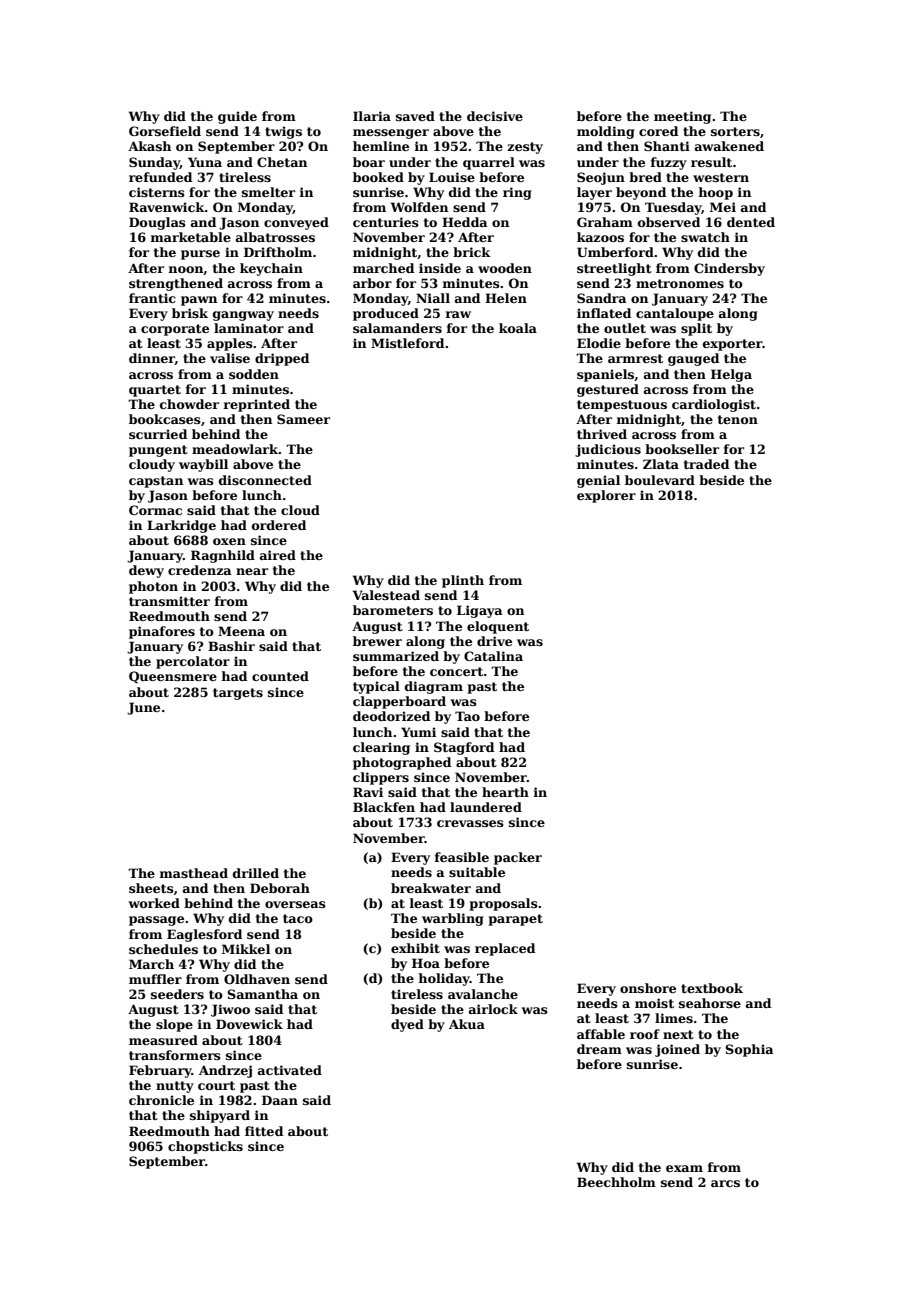 The image size is (908, 1316). I want to click on Sameer, so click(303, 419).
